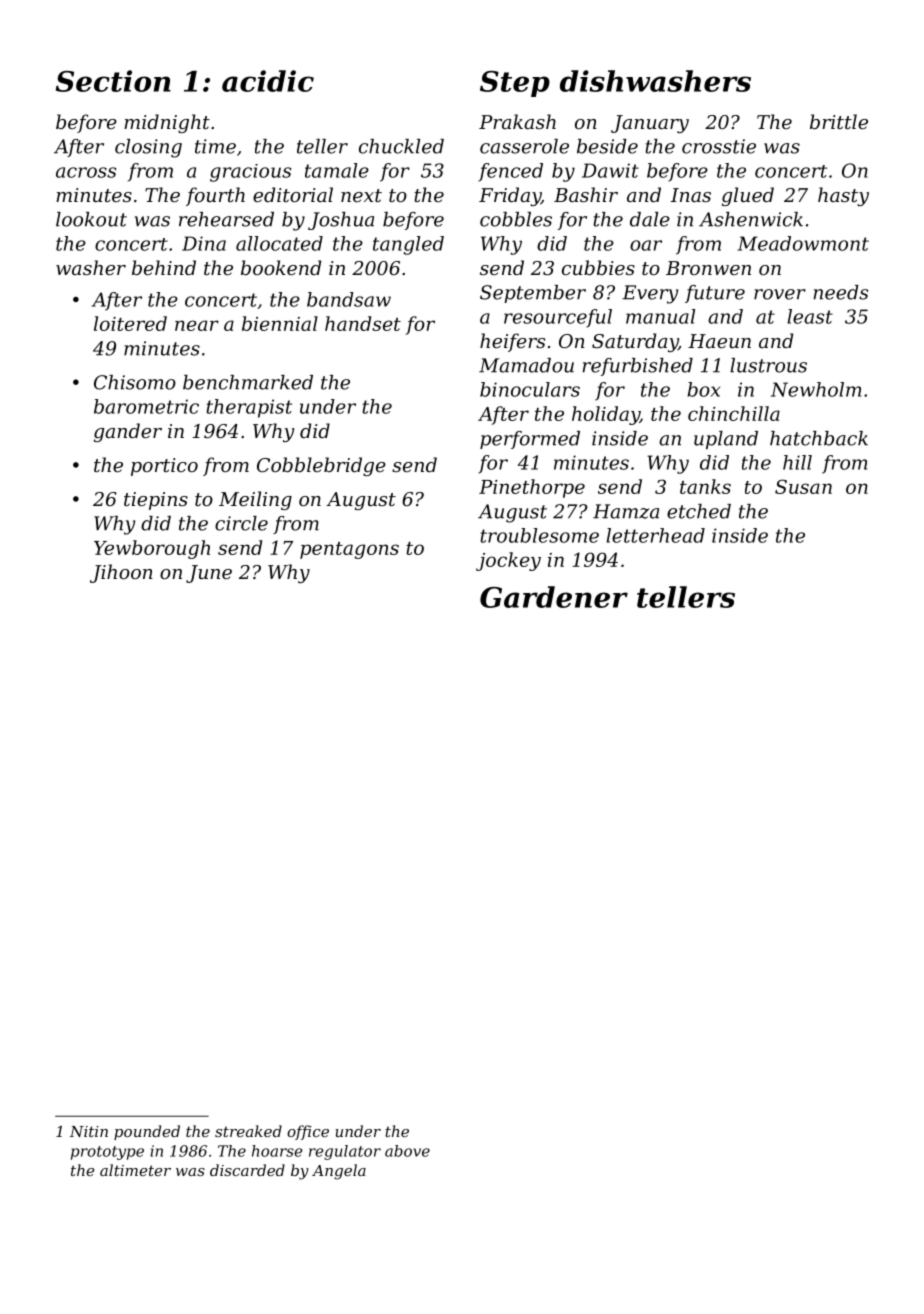 The image size is (924, 1314). I want to click on Newholm, so click(816, 389).
